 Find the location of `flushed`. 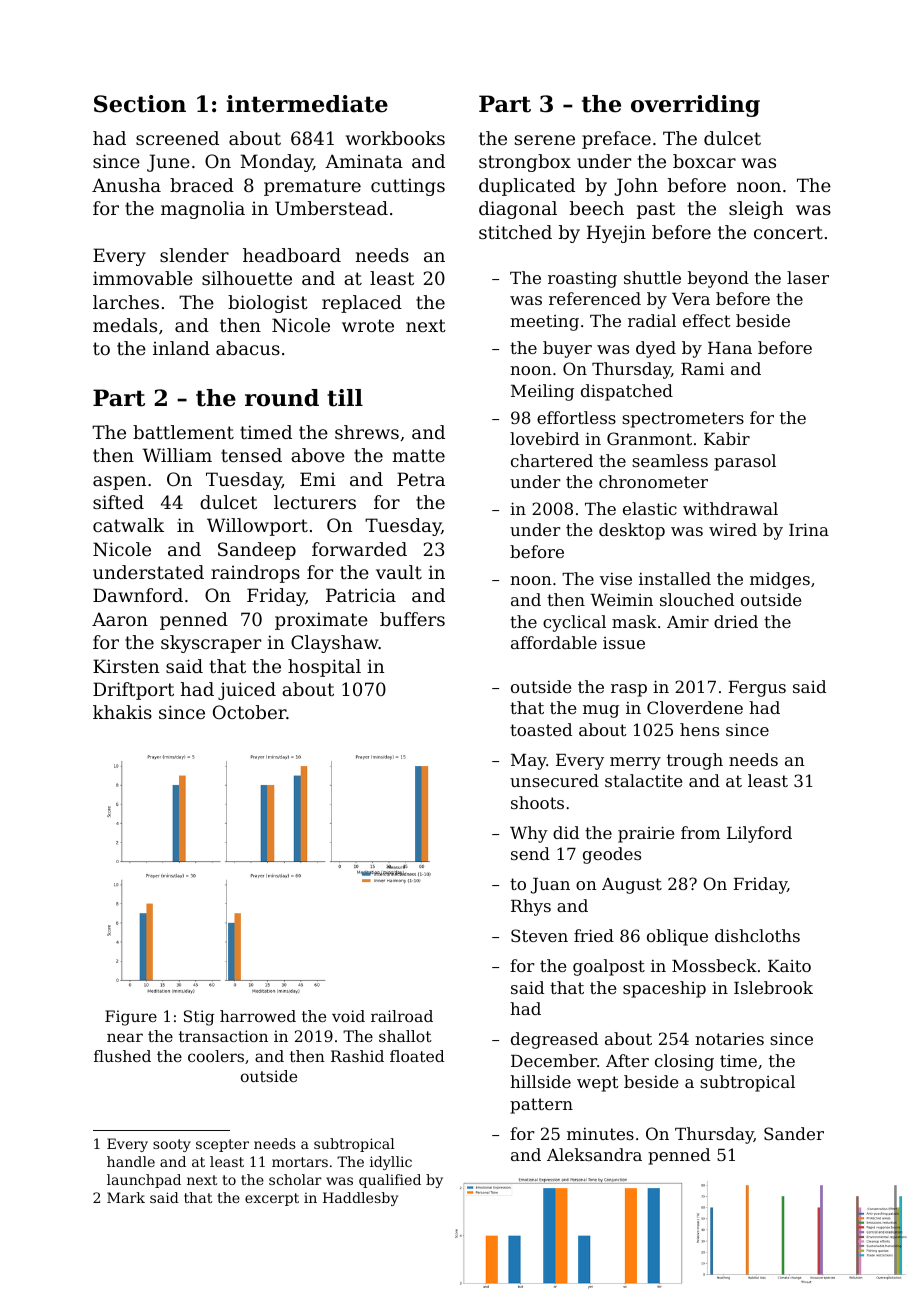

flushed is located at coordinates (122, 1056).
